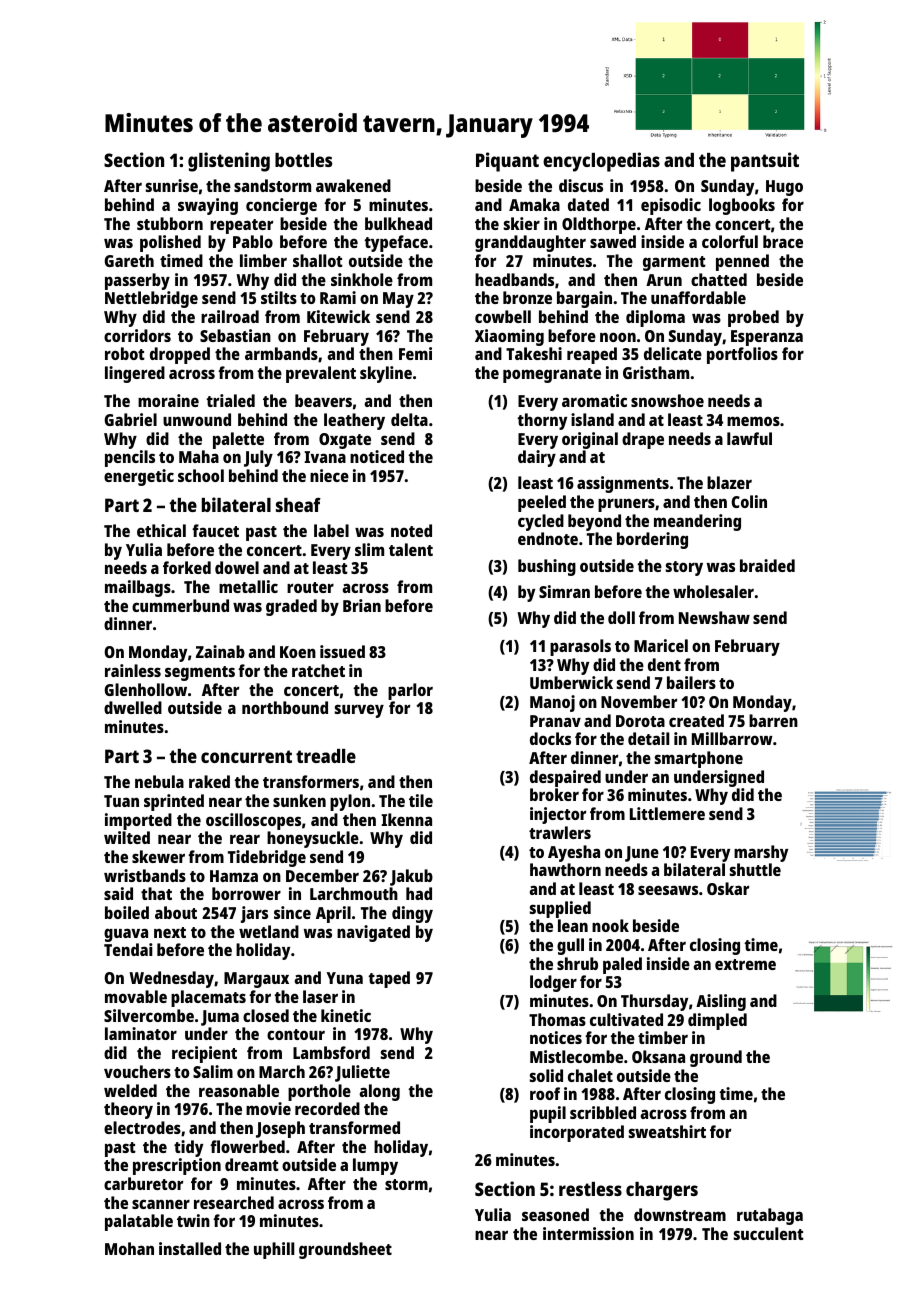 The width and height of the page is (908, 1316). Describe the element at coordinates (274, 1250) in the page. I see `uphill` at that location.
